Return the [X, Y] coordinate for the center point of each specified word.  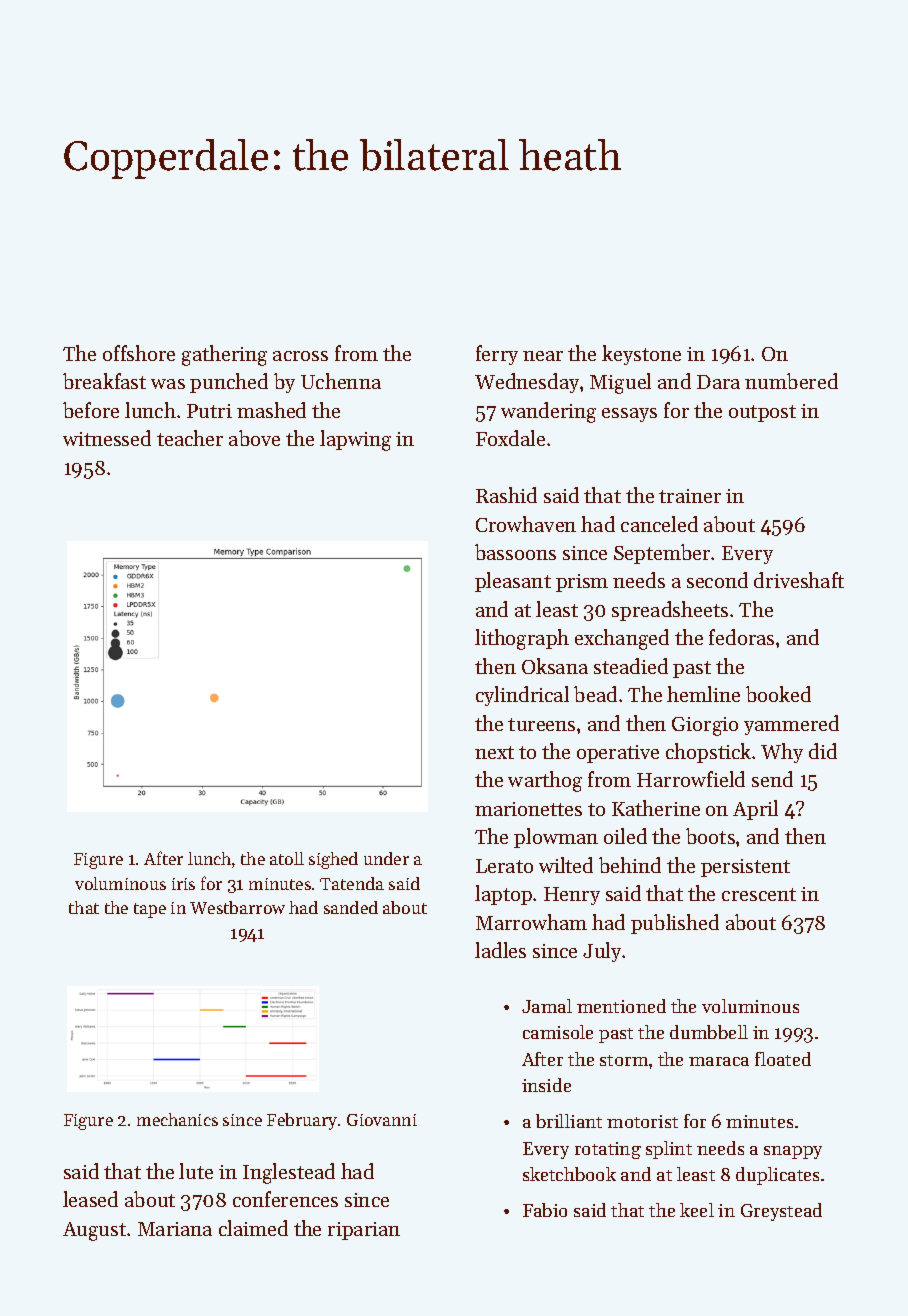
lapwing [355, 440]
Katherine [656, 808]
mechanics [177, 1119]
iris [183, 884]
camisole [558, 1032]
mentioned [621, 1006]
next [494, 752]
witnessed [107, 438]
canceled [659, 524]
